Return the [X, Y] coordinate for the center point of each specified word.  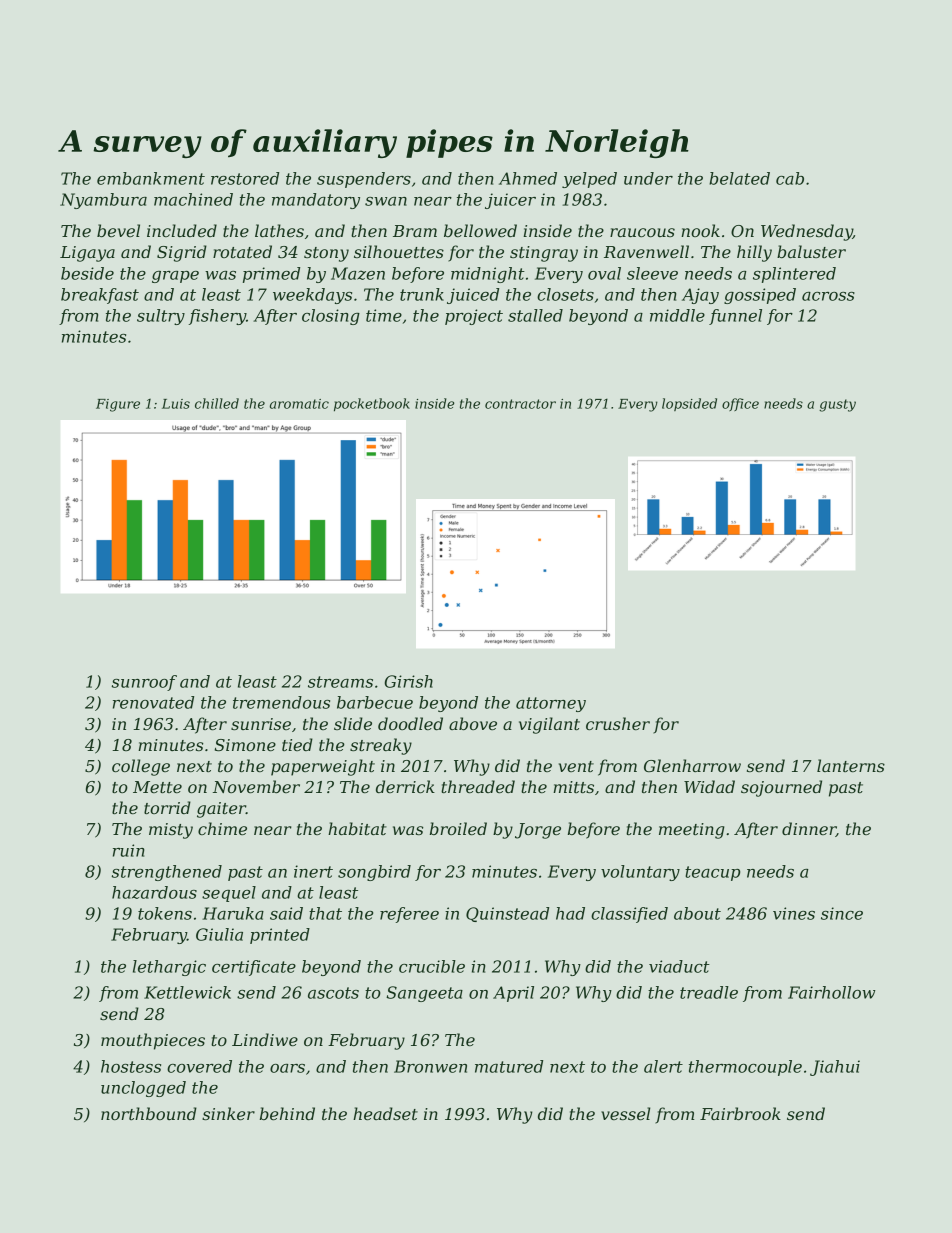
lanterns [851, 765]
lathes [279, 230]
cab [790, 178]
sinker [228, 1113]
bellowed [480, 230]
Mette [157, 787]
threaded [478, 786]
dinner [809, 829]
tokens [165, 913]
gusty [837, 405]
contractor [520, 404]
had [570, 913]
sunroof [144, 683]
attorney [551, 704]
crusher [618, 723]
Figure [118, 405]
